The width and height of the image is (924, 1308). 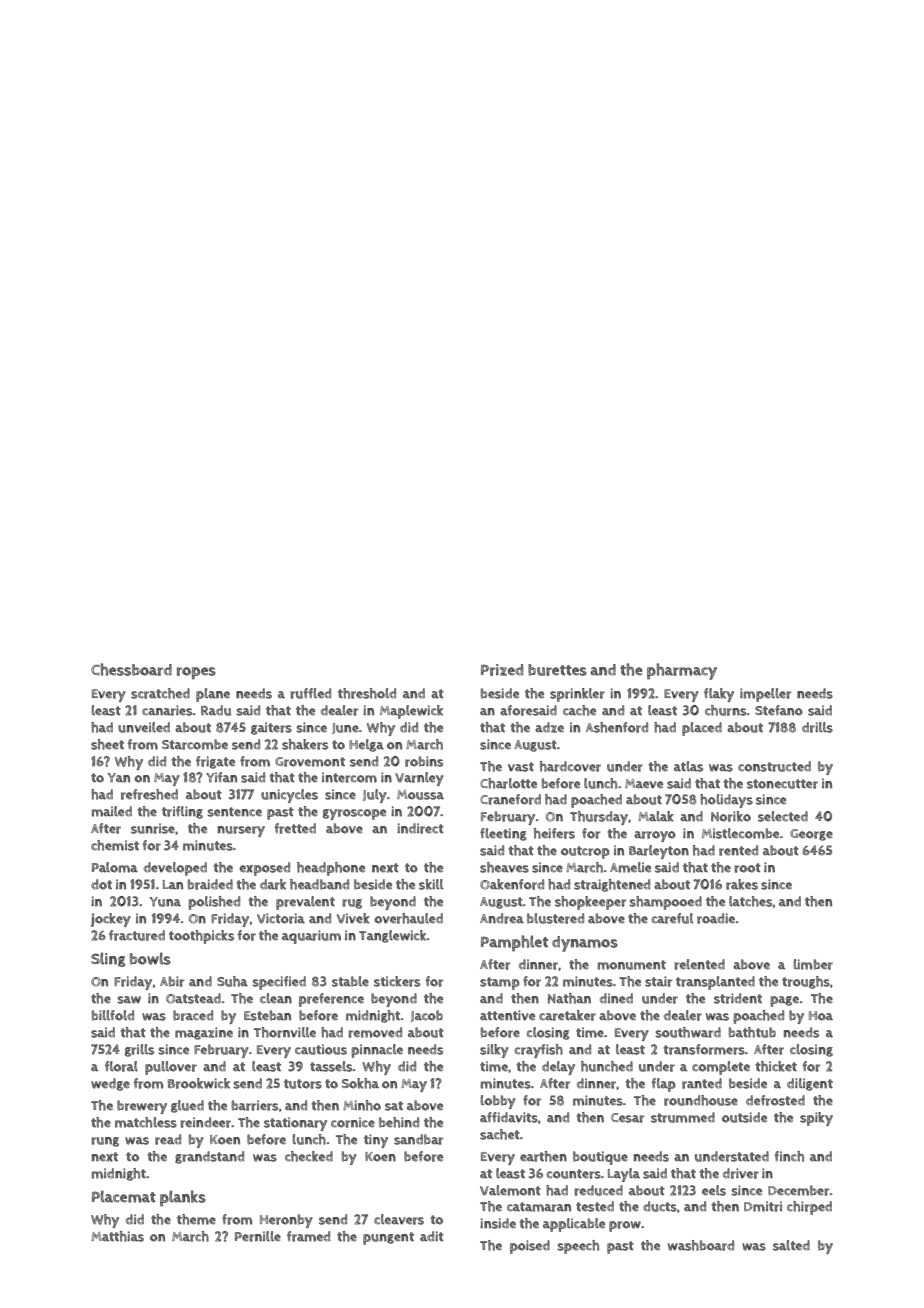 What do you see at coordinates (821, 1016) in the image?
I see `Hoa` at bounding box center [821, 1016].
